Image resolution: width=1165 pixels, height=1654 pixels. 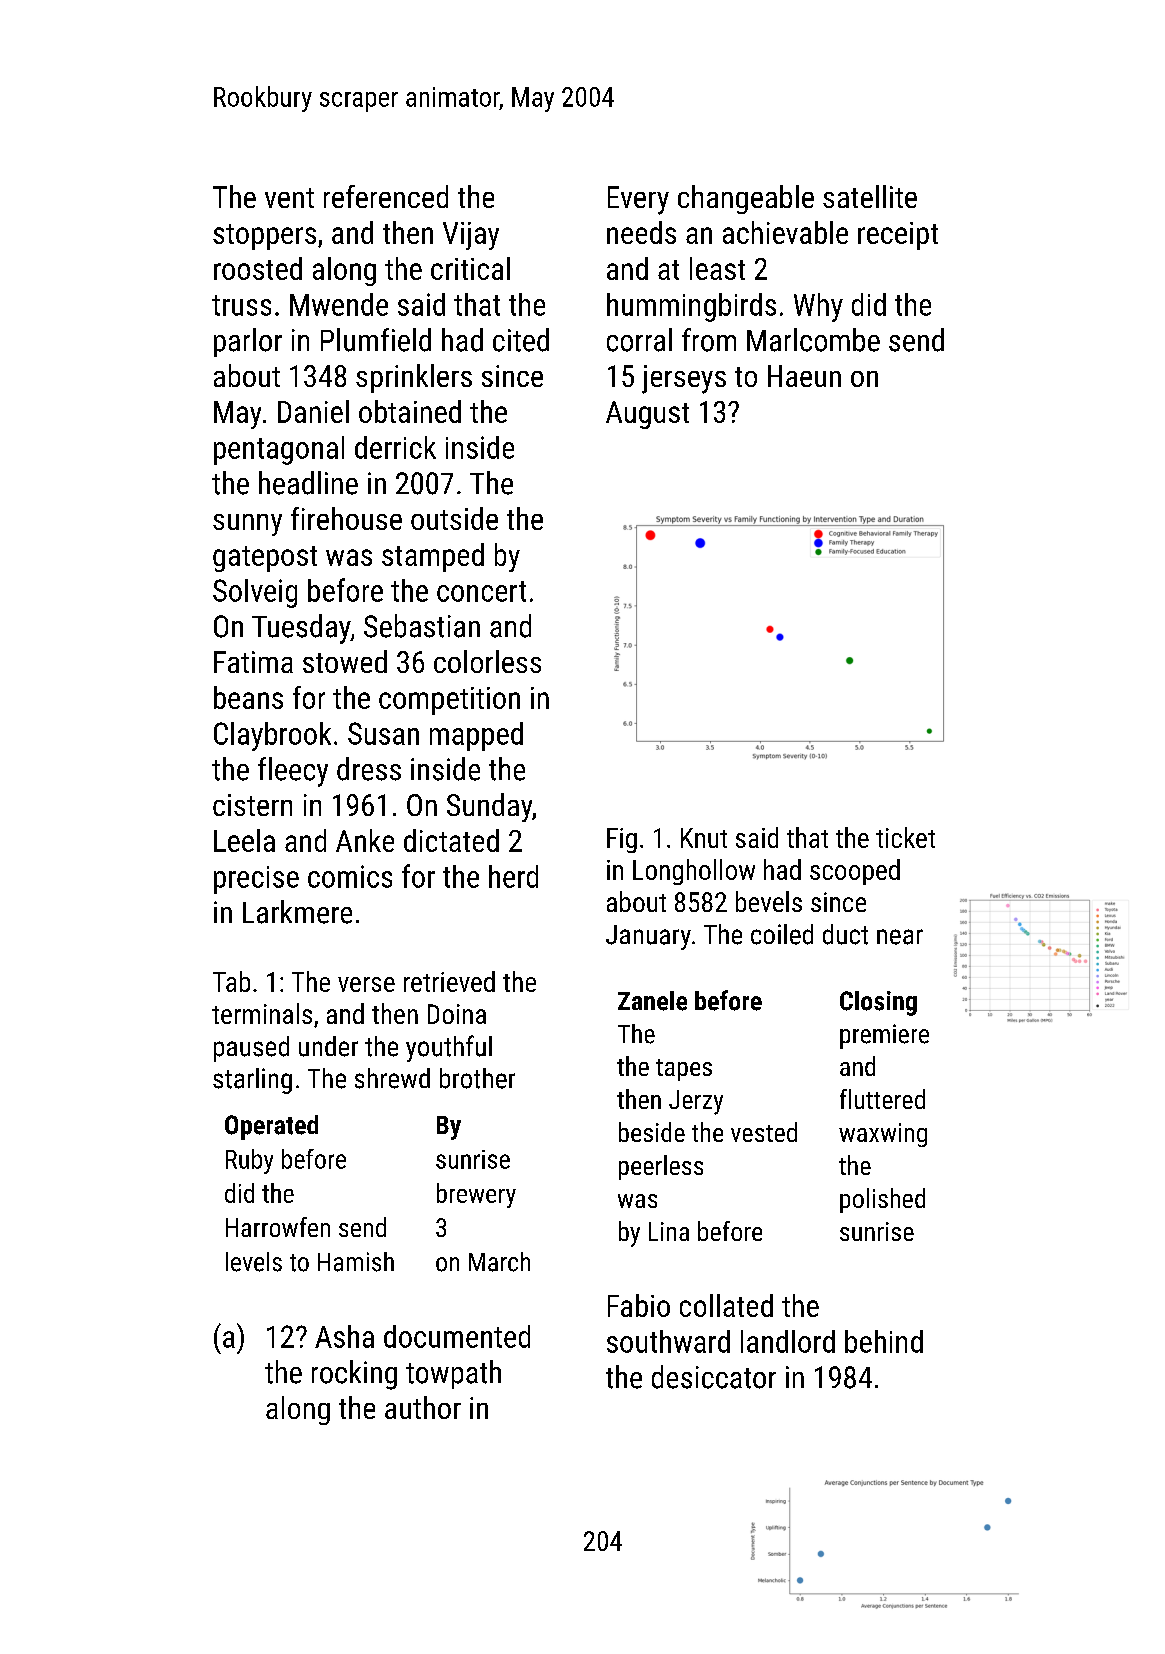 What do you see at coordinates (905, 837) in the image?
I see `ticket` at bounding box center [905, 837].
